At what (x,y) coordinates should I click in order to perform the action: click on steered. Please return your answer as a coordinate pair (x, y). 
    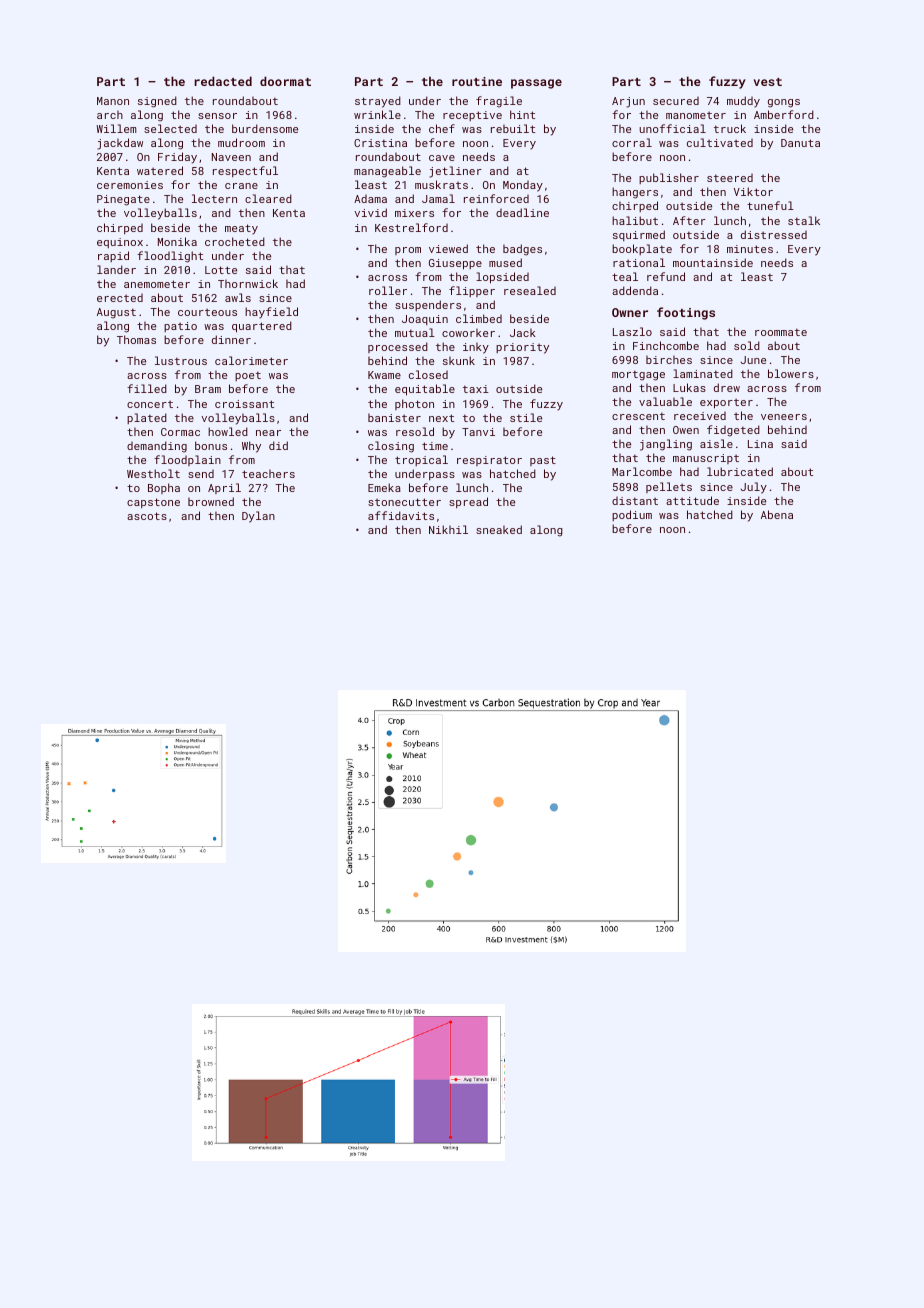
    Looking at the image, I should click on (730, 178).
